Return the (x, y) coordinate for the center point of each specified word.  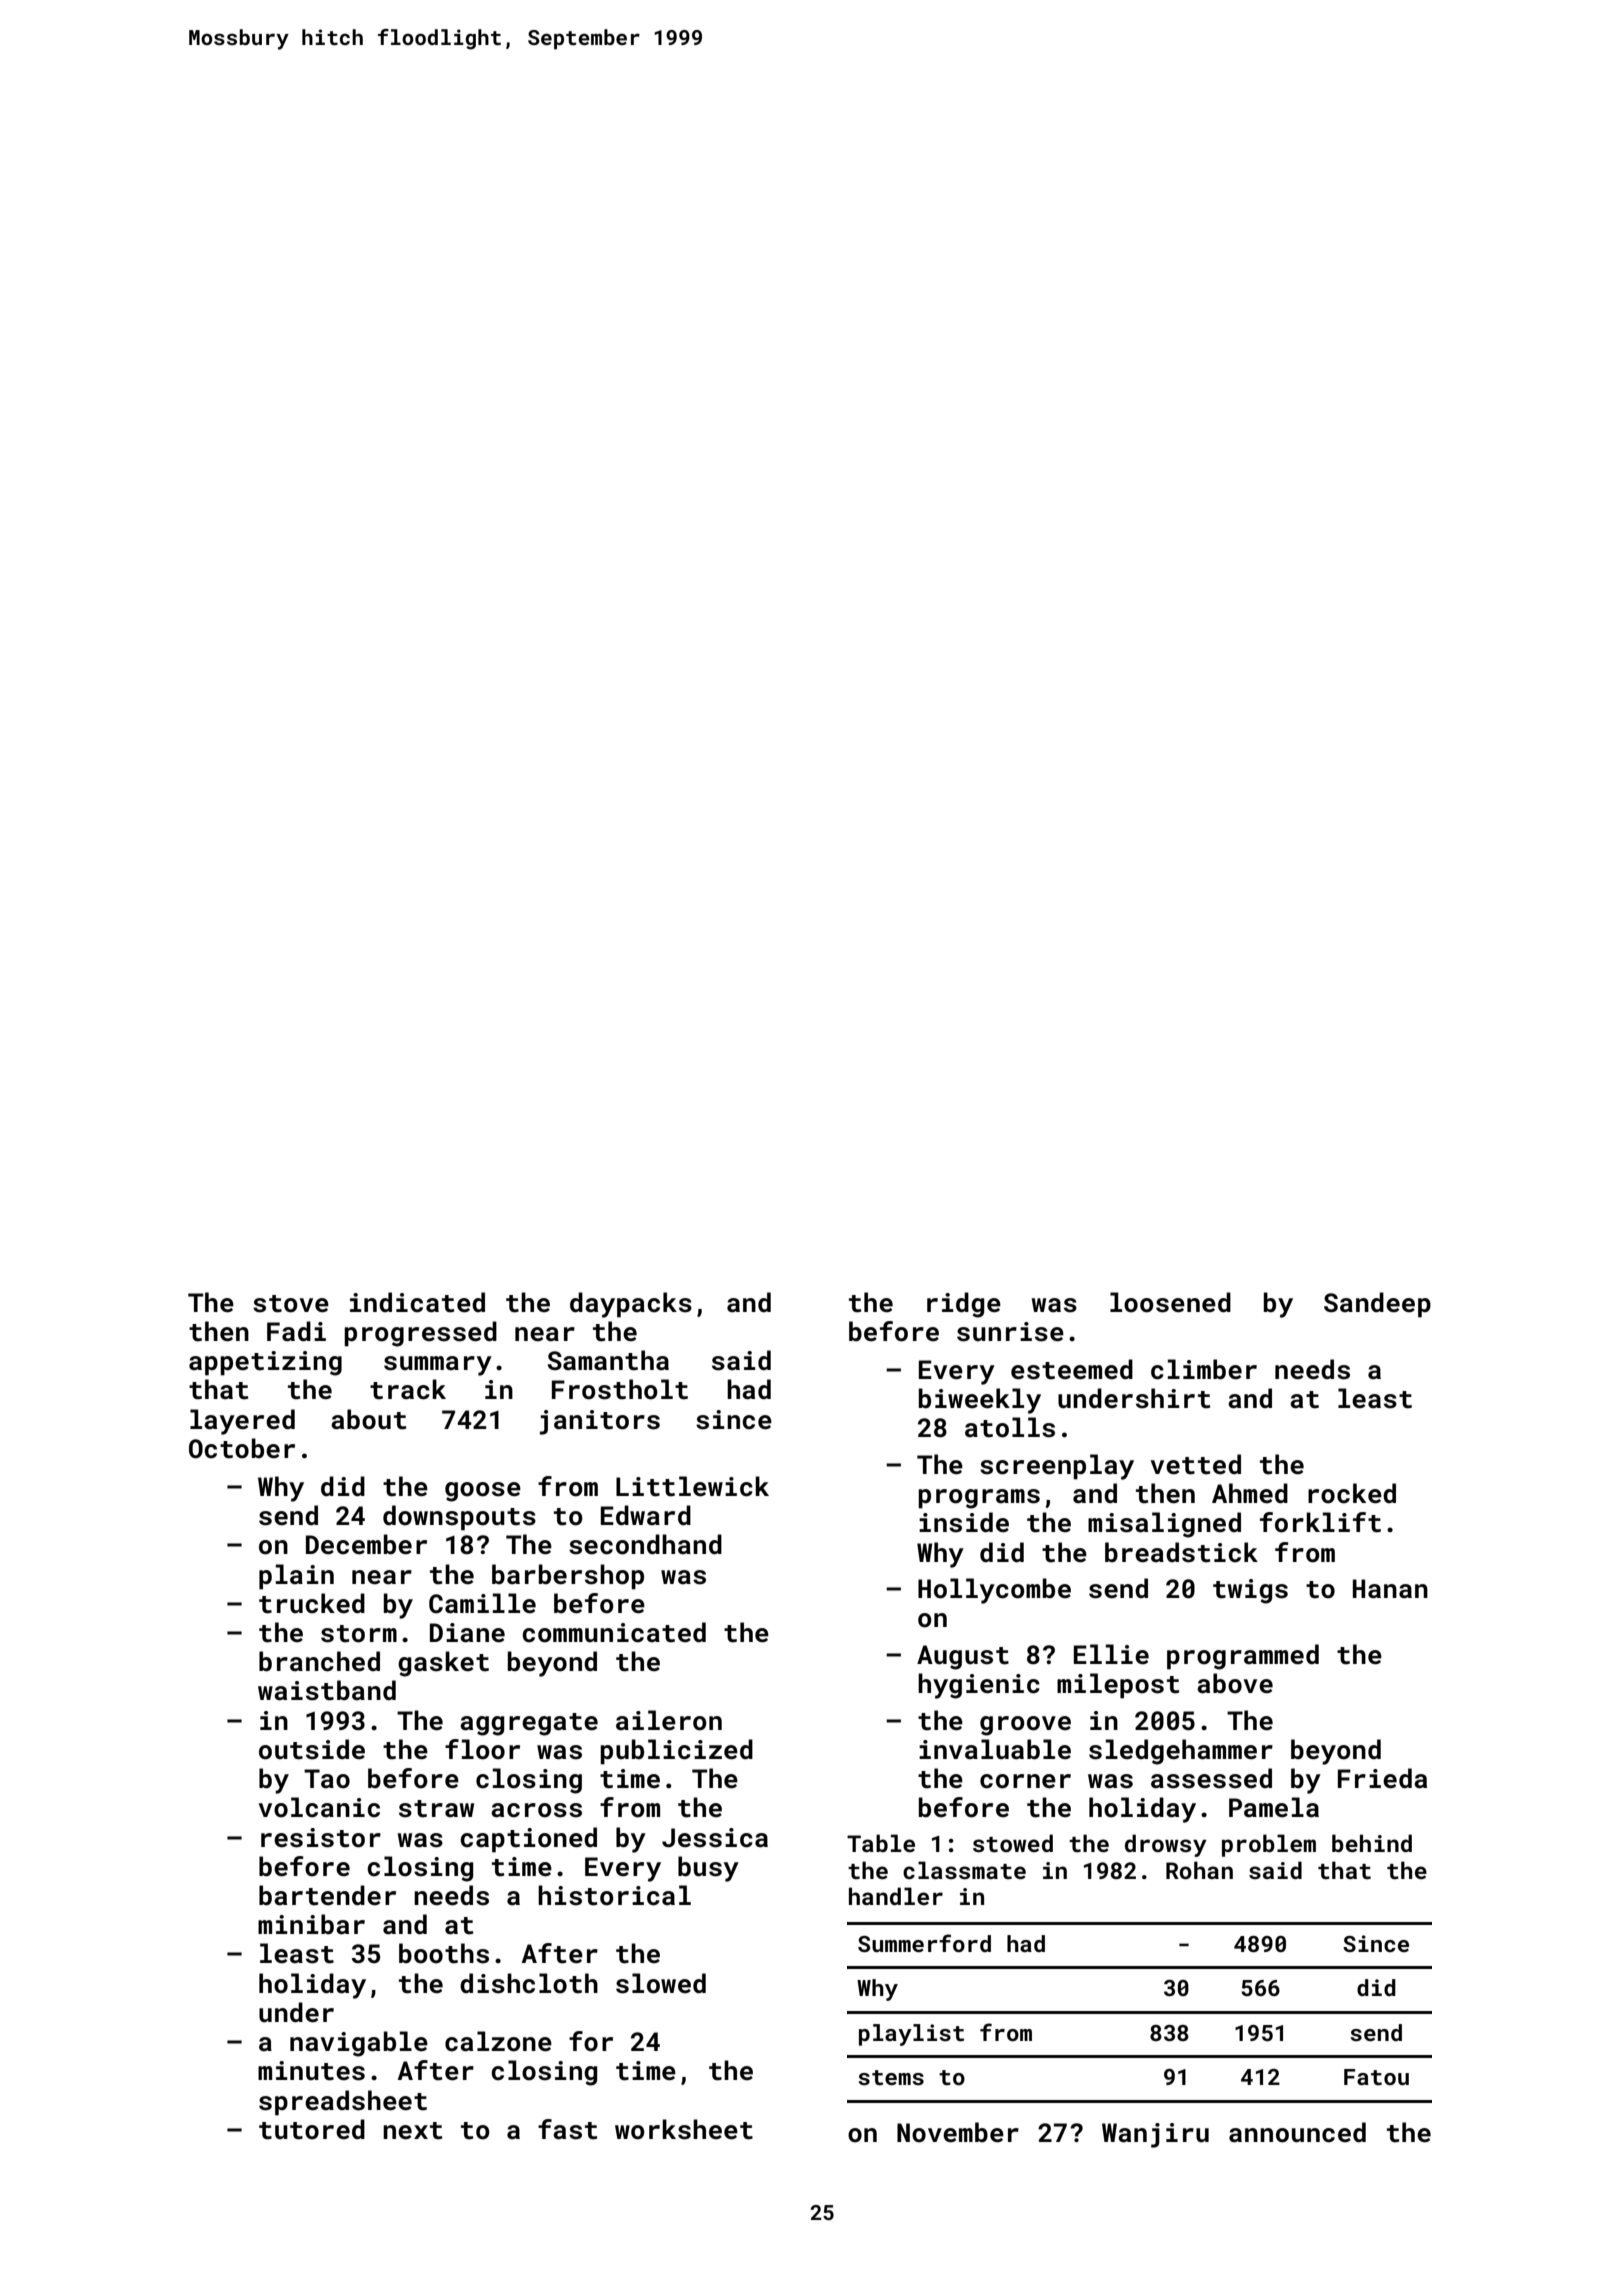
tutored (312, 2129)
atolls (1010, 1427)
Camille (482, 1603)
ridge (964, 1305)
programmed (1243, 1657)
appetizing (265, 1363)
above (1235, 1683)
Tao (327, 1779)
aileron (669, 1720)
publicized (676, 1752)
